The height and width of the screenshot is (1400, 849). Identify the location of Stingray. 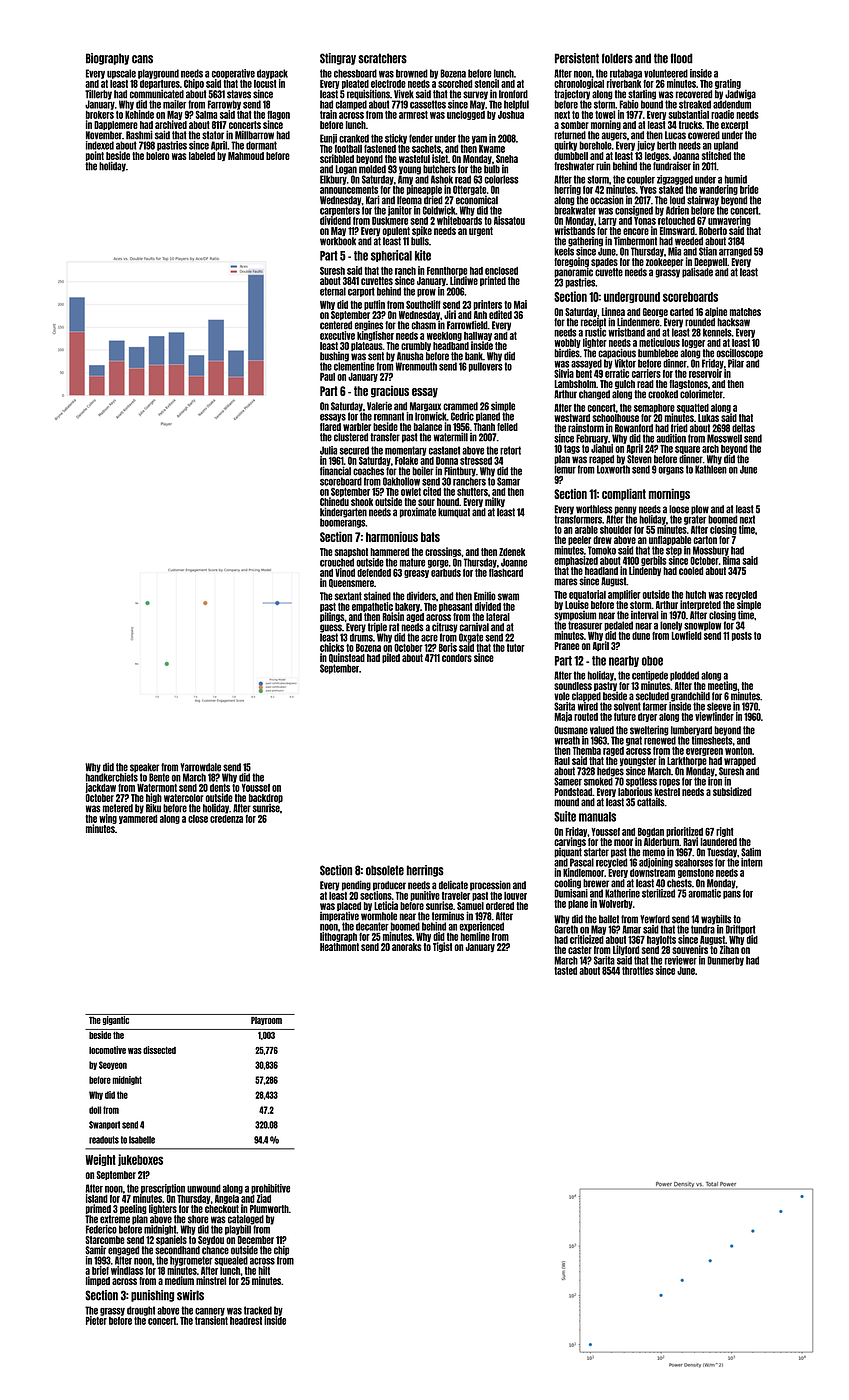
(338, 59).
